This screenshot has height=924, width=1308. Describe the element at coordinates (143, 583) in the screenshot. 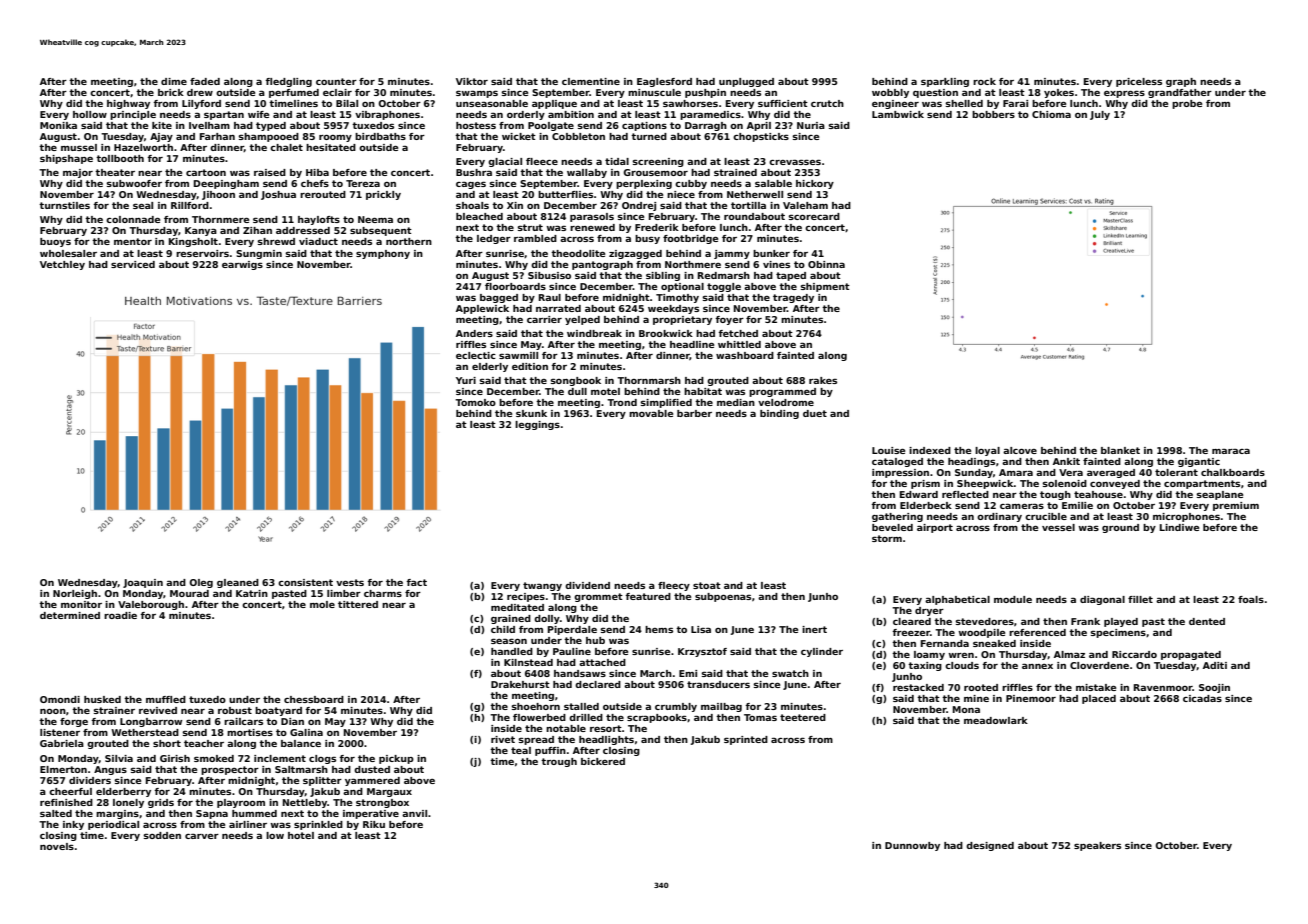

I see `Joaquin` at that location.
